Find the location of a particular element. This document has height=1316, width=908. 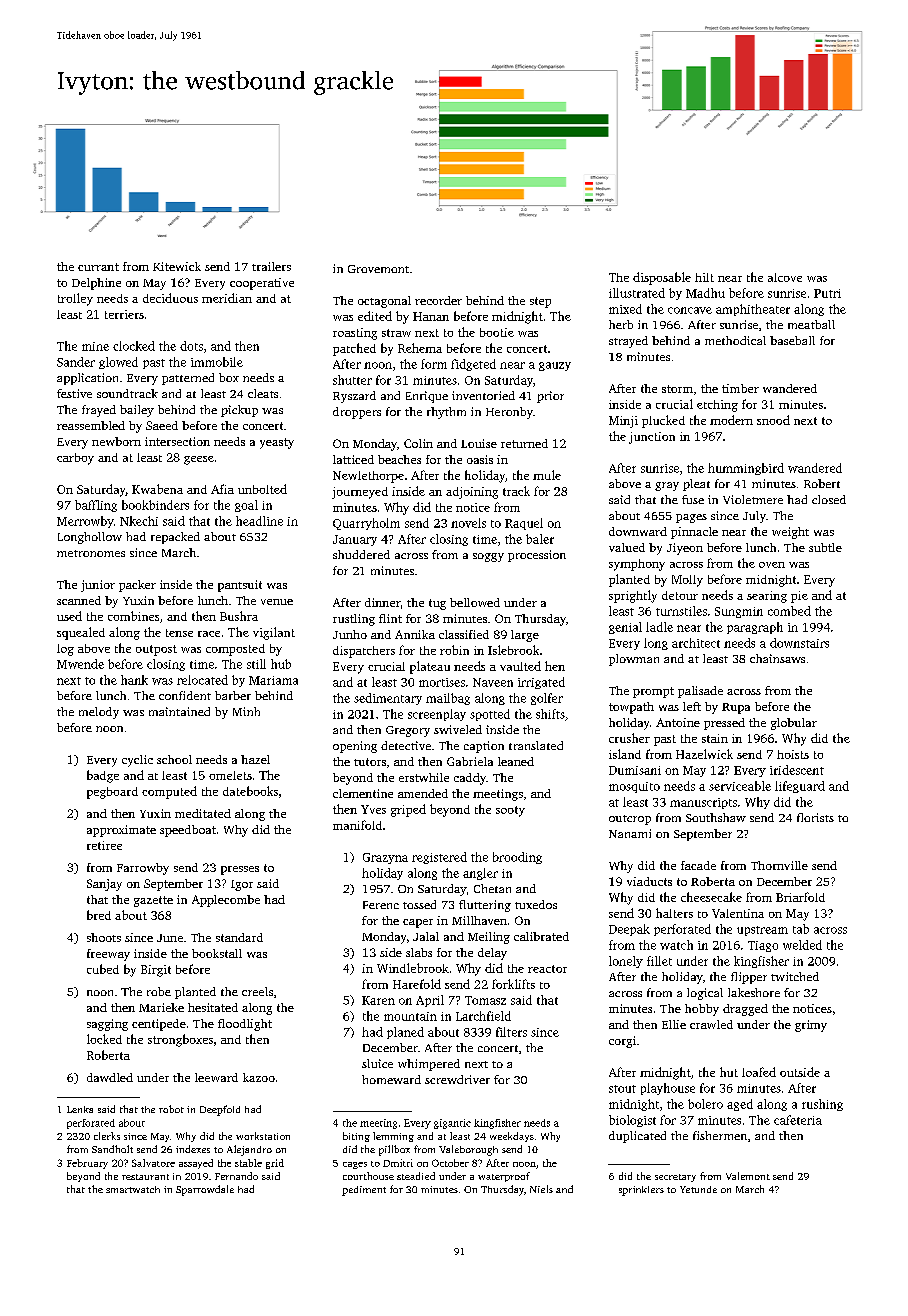

dispatchers is located at coordinates (364, 652).
